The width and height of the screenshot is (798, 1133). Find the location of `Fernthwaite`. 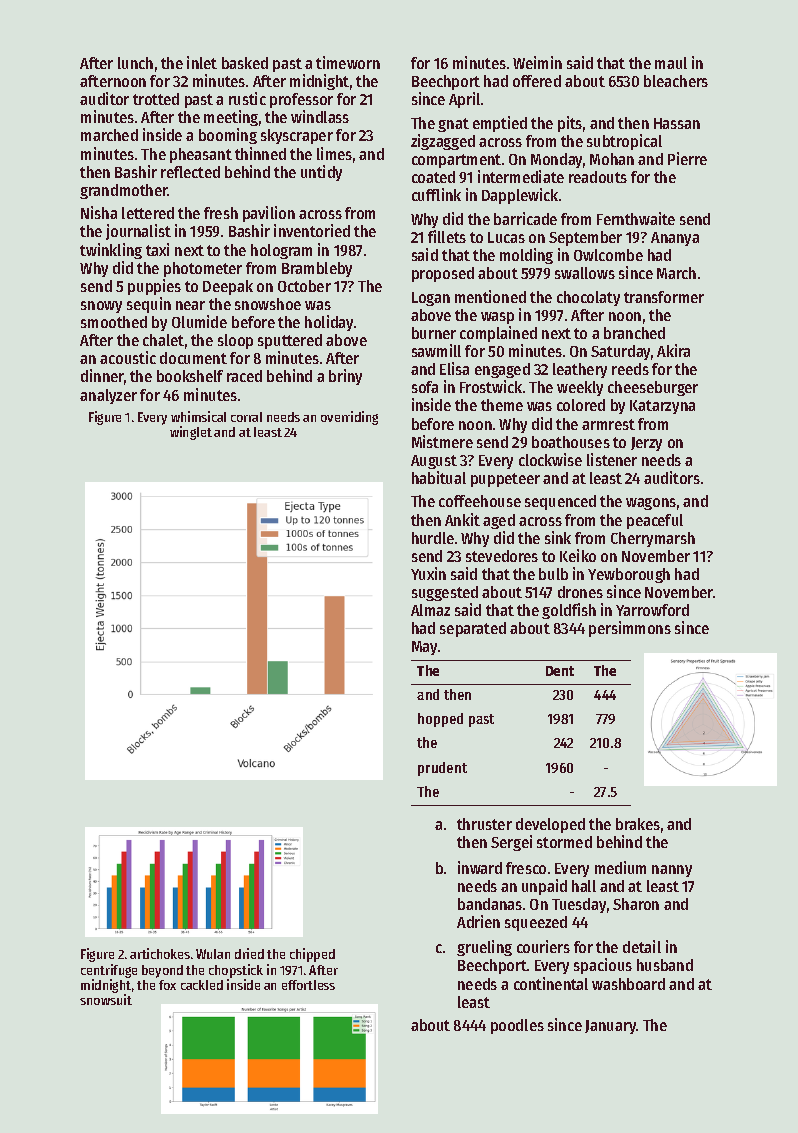

Fernthwaite is located at coordinates (636, 218).
